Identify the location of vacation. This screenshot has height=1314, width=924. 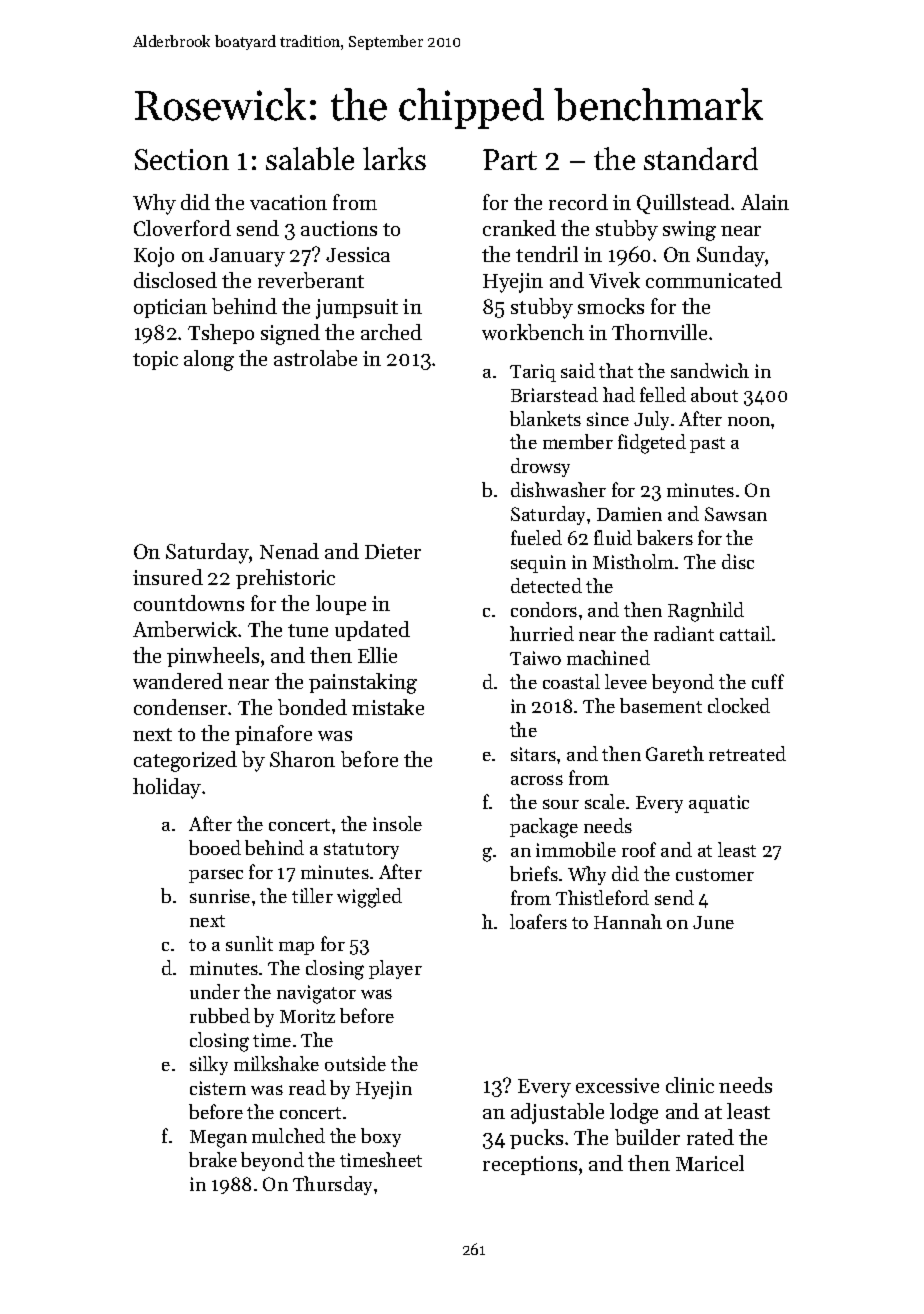
(288, 202).
